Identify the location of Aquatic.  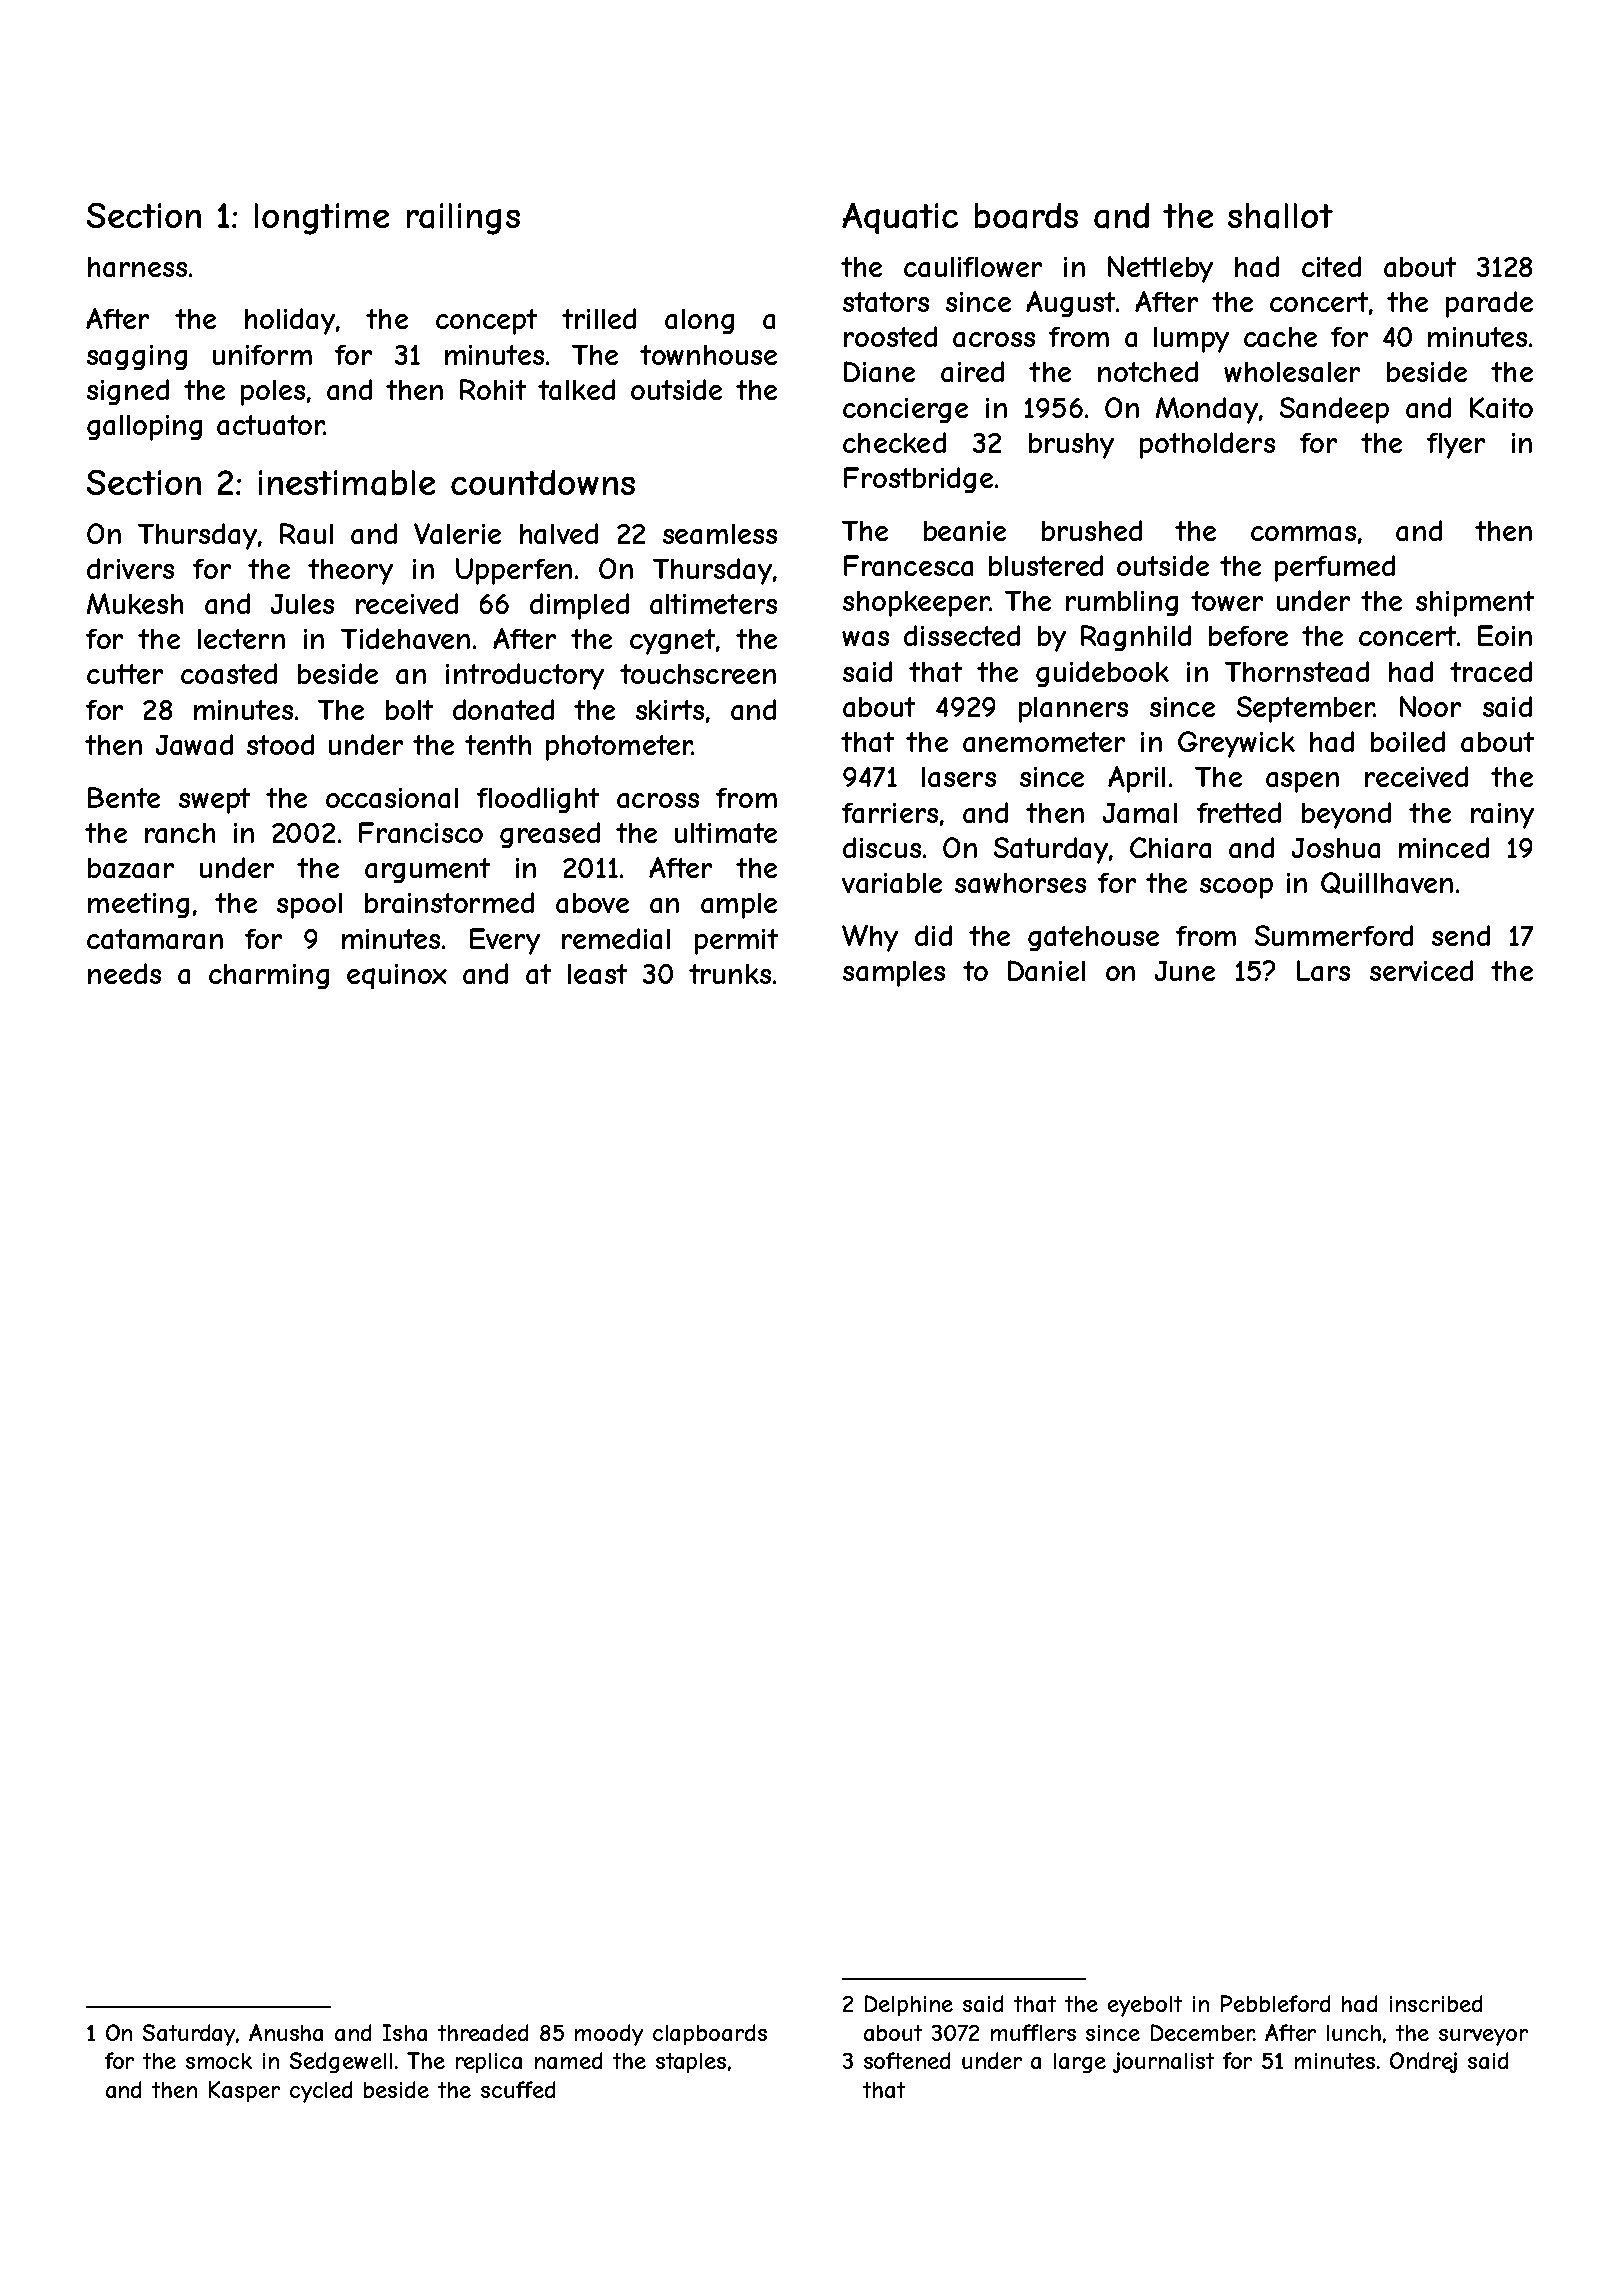
(900, 218).
